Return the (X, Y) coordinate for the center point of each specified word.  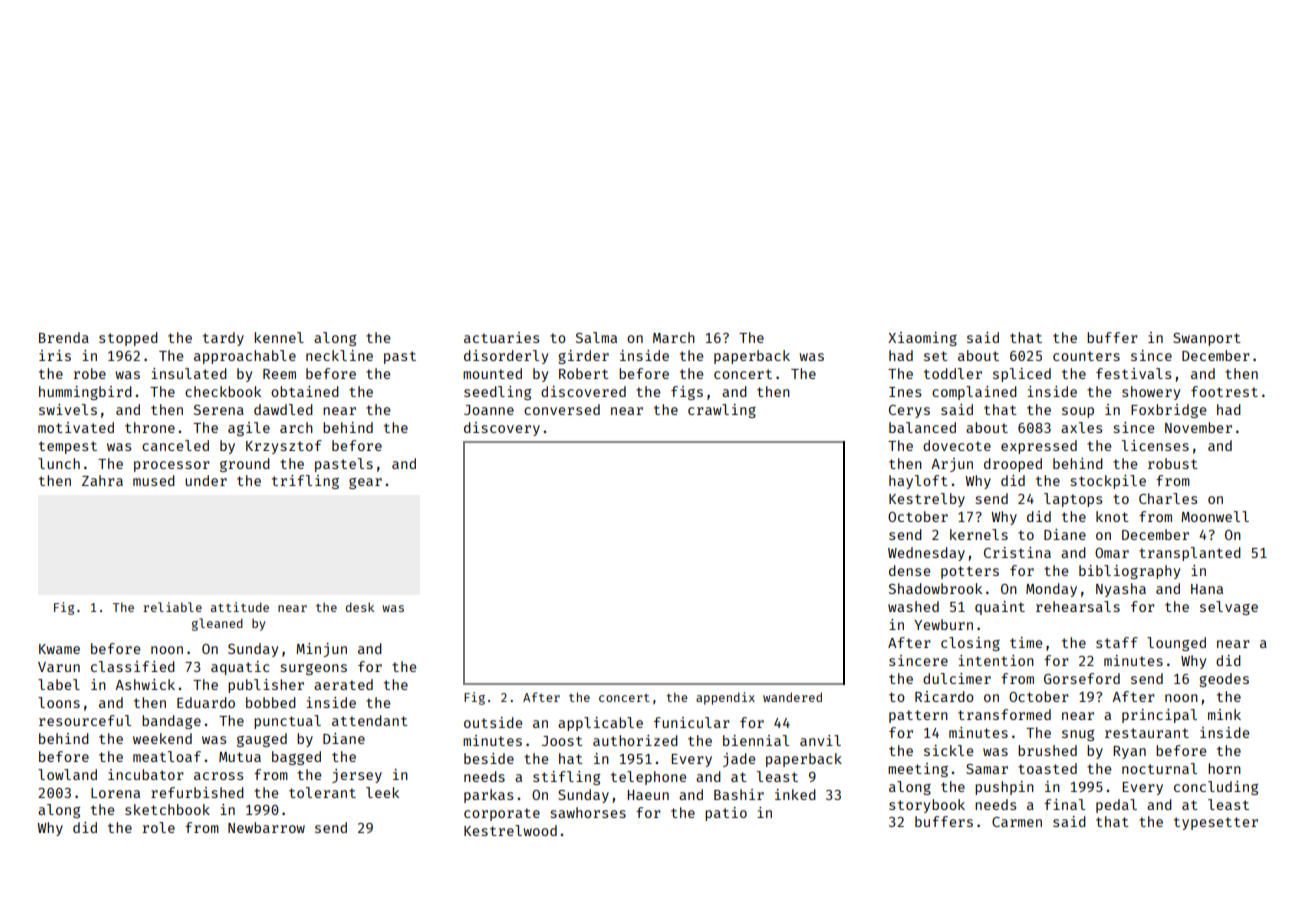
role (159, 827)
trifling (305, 482)
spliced (1022, 375)
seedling (497, 393)
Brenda (64, 337)
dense (909, 570)
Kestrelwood (510, 830)
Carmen (1017, 822)
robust (1173, 463)
